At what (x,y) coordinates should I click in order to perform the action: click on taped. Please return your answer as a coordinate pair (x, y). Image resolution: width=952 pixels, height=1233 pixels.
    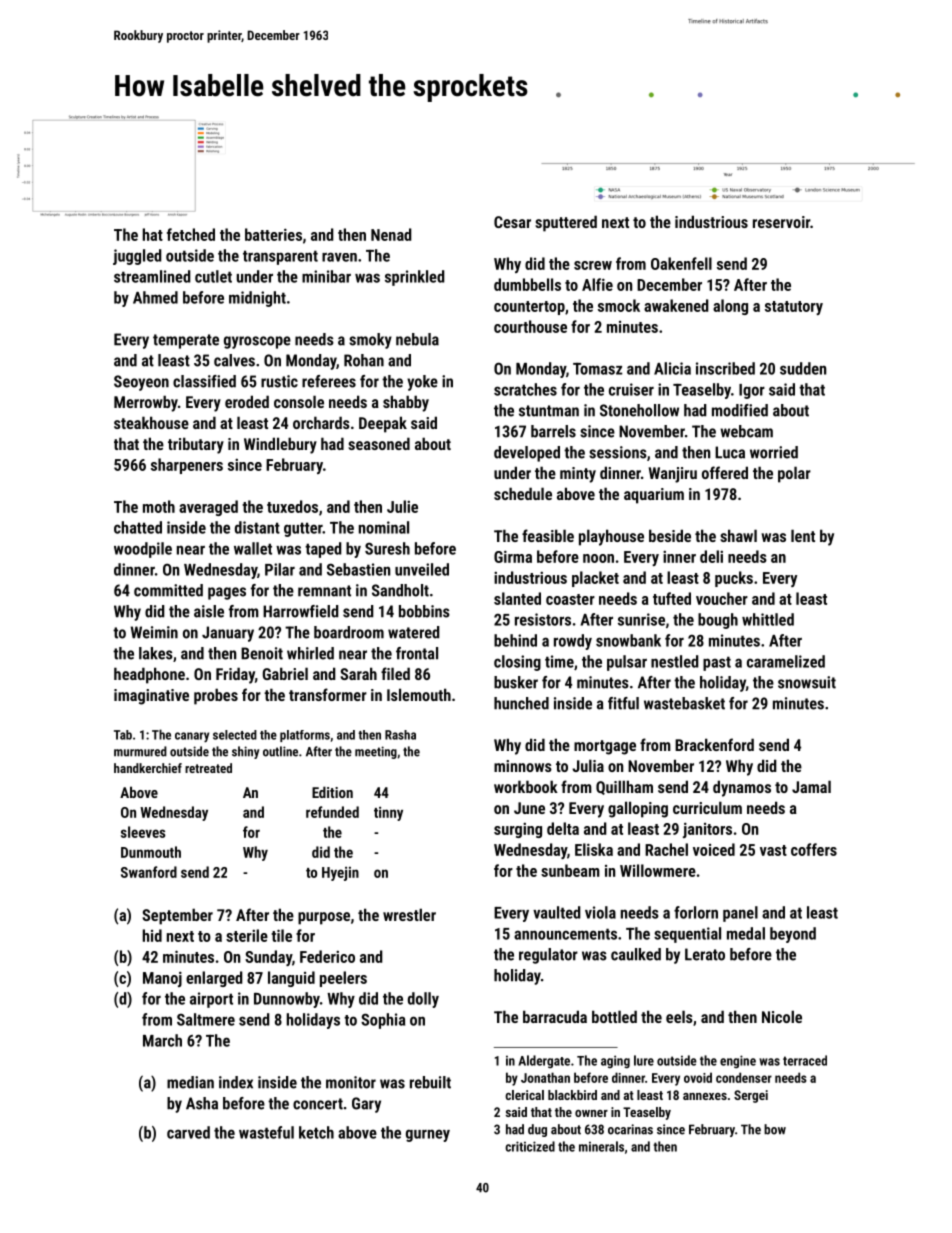
    Looking at the image, I should click on (323, 550).
